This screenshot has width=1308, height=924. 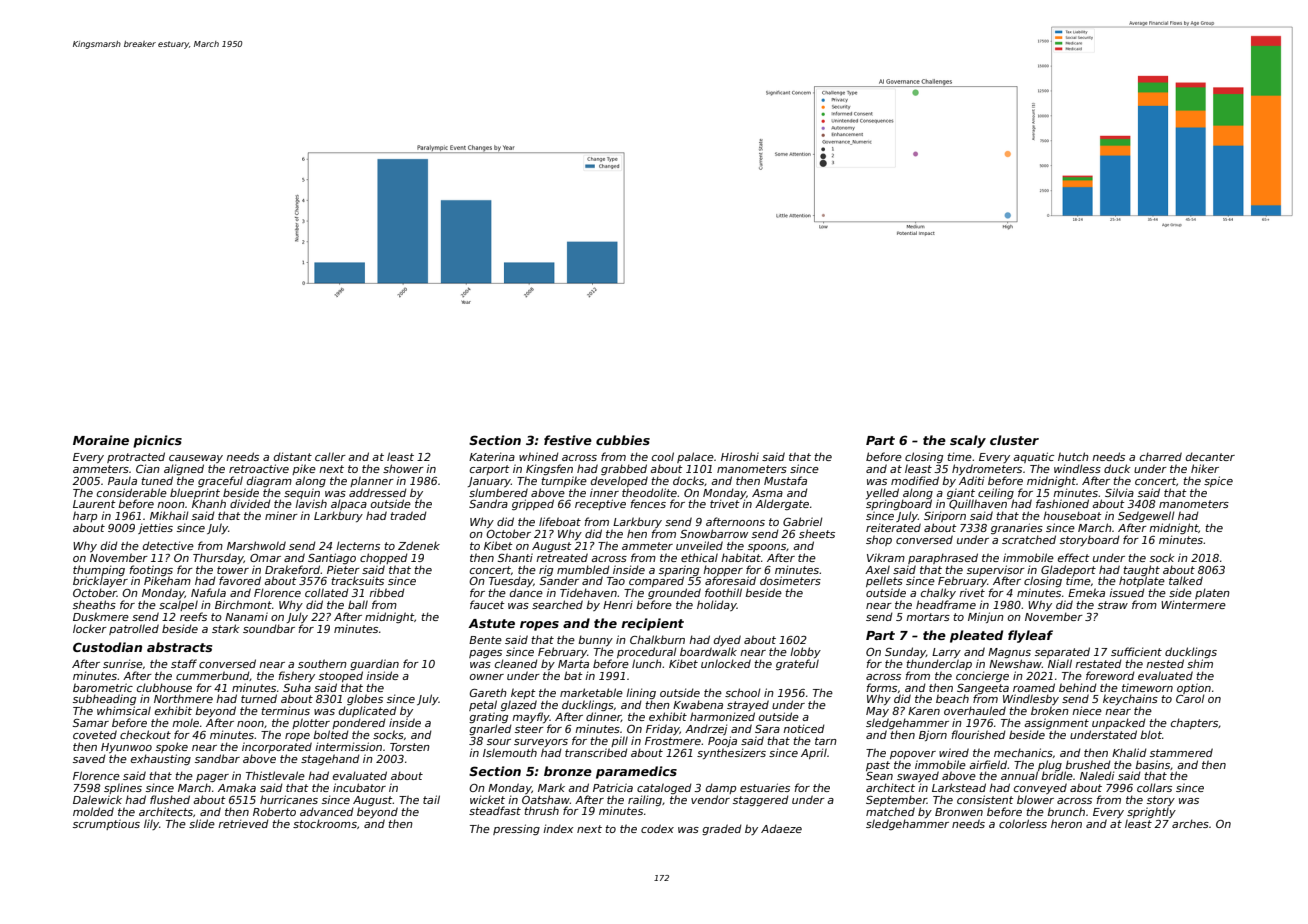 What do you see at coordinates (782, 504) in the screenshot?
I see `Aldergate` at bounding box center [782, 504].
